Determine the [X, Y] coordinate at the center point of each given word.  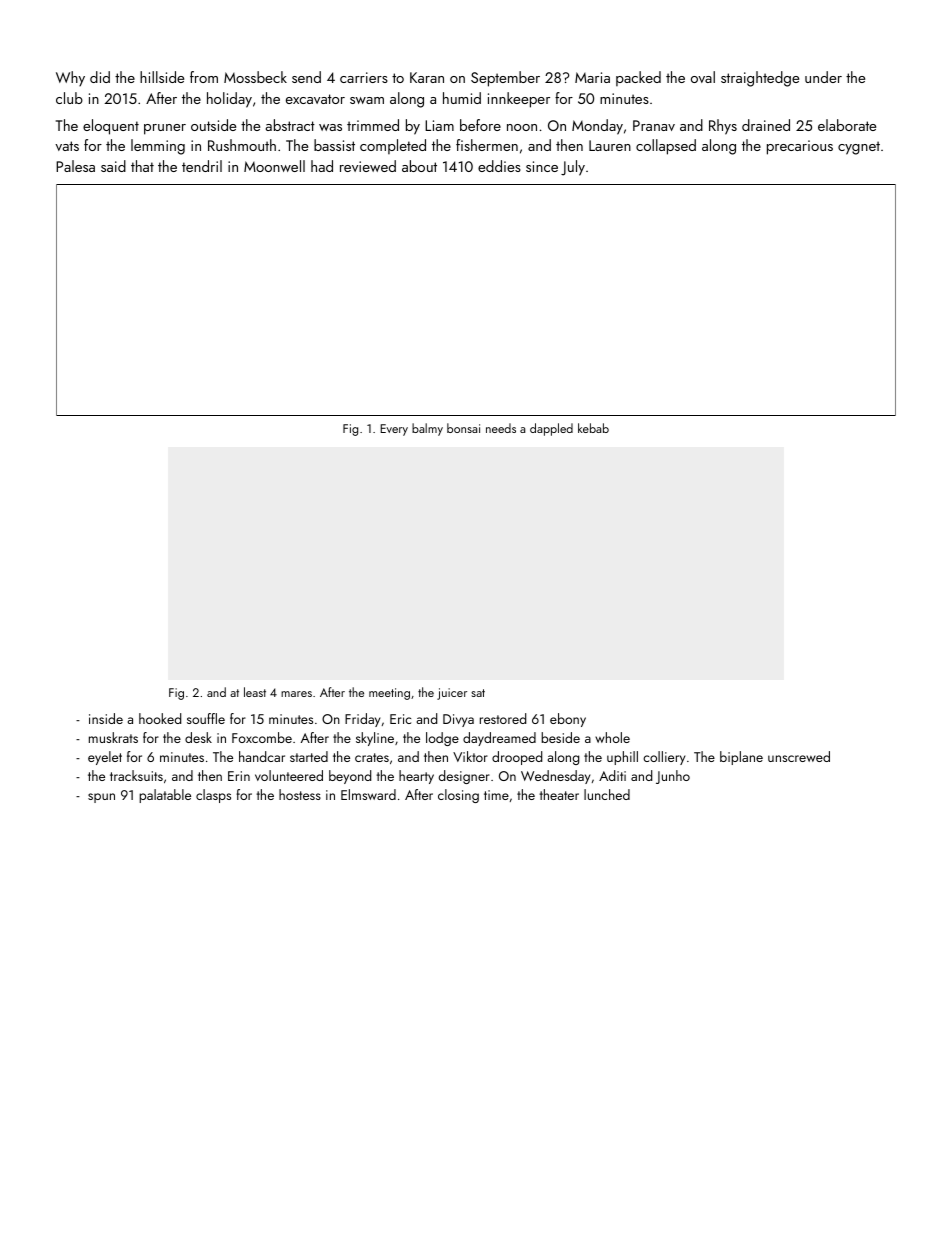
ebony [568, 720]
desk [198, 737]
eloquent [111, 127]
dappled [551, 429]
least [255, 692]
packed [638, 78]
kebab [593, 428]
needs [501, 428]
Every [394, 430]
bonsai [463, 428]
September [505, 79]
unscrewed [799, 756]
